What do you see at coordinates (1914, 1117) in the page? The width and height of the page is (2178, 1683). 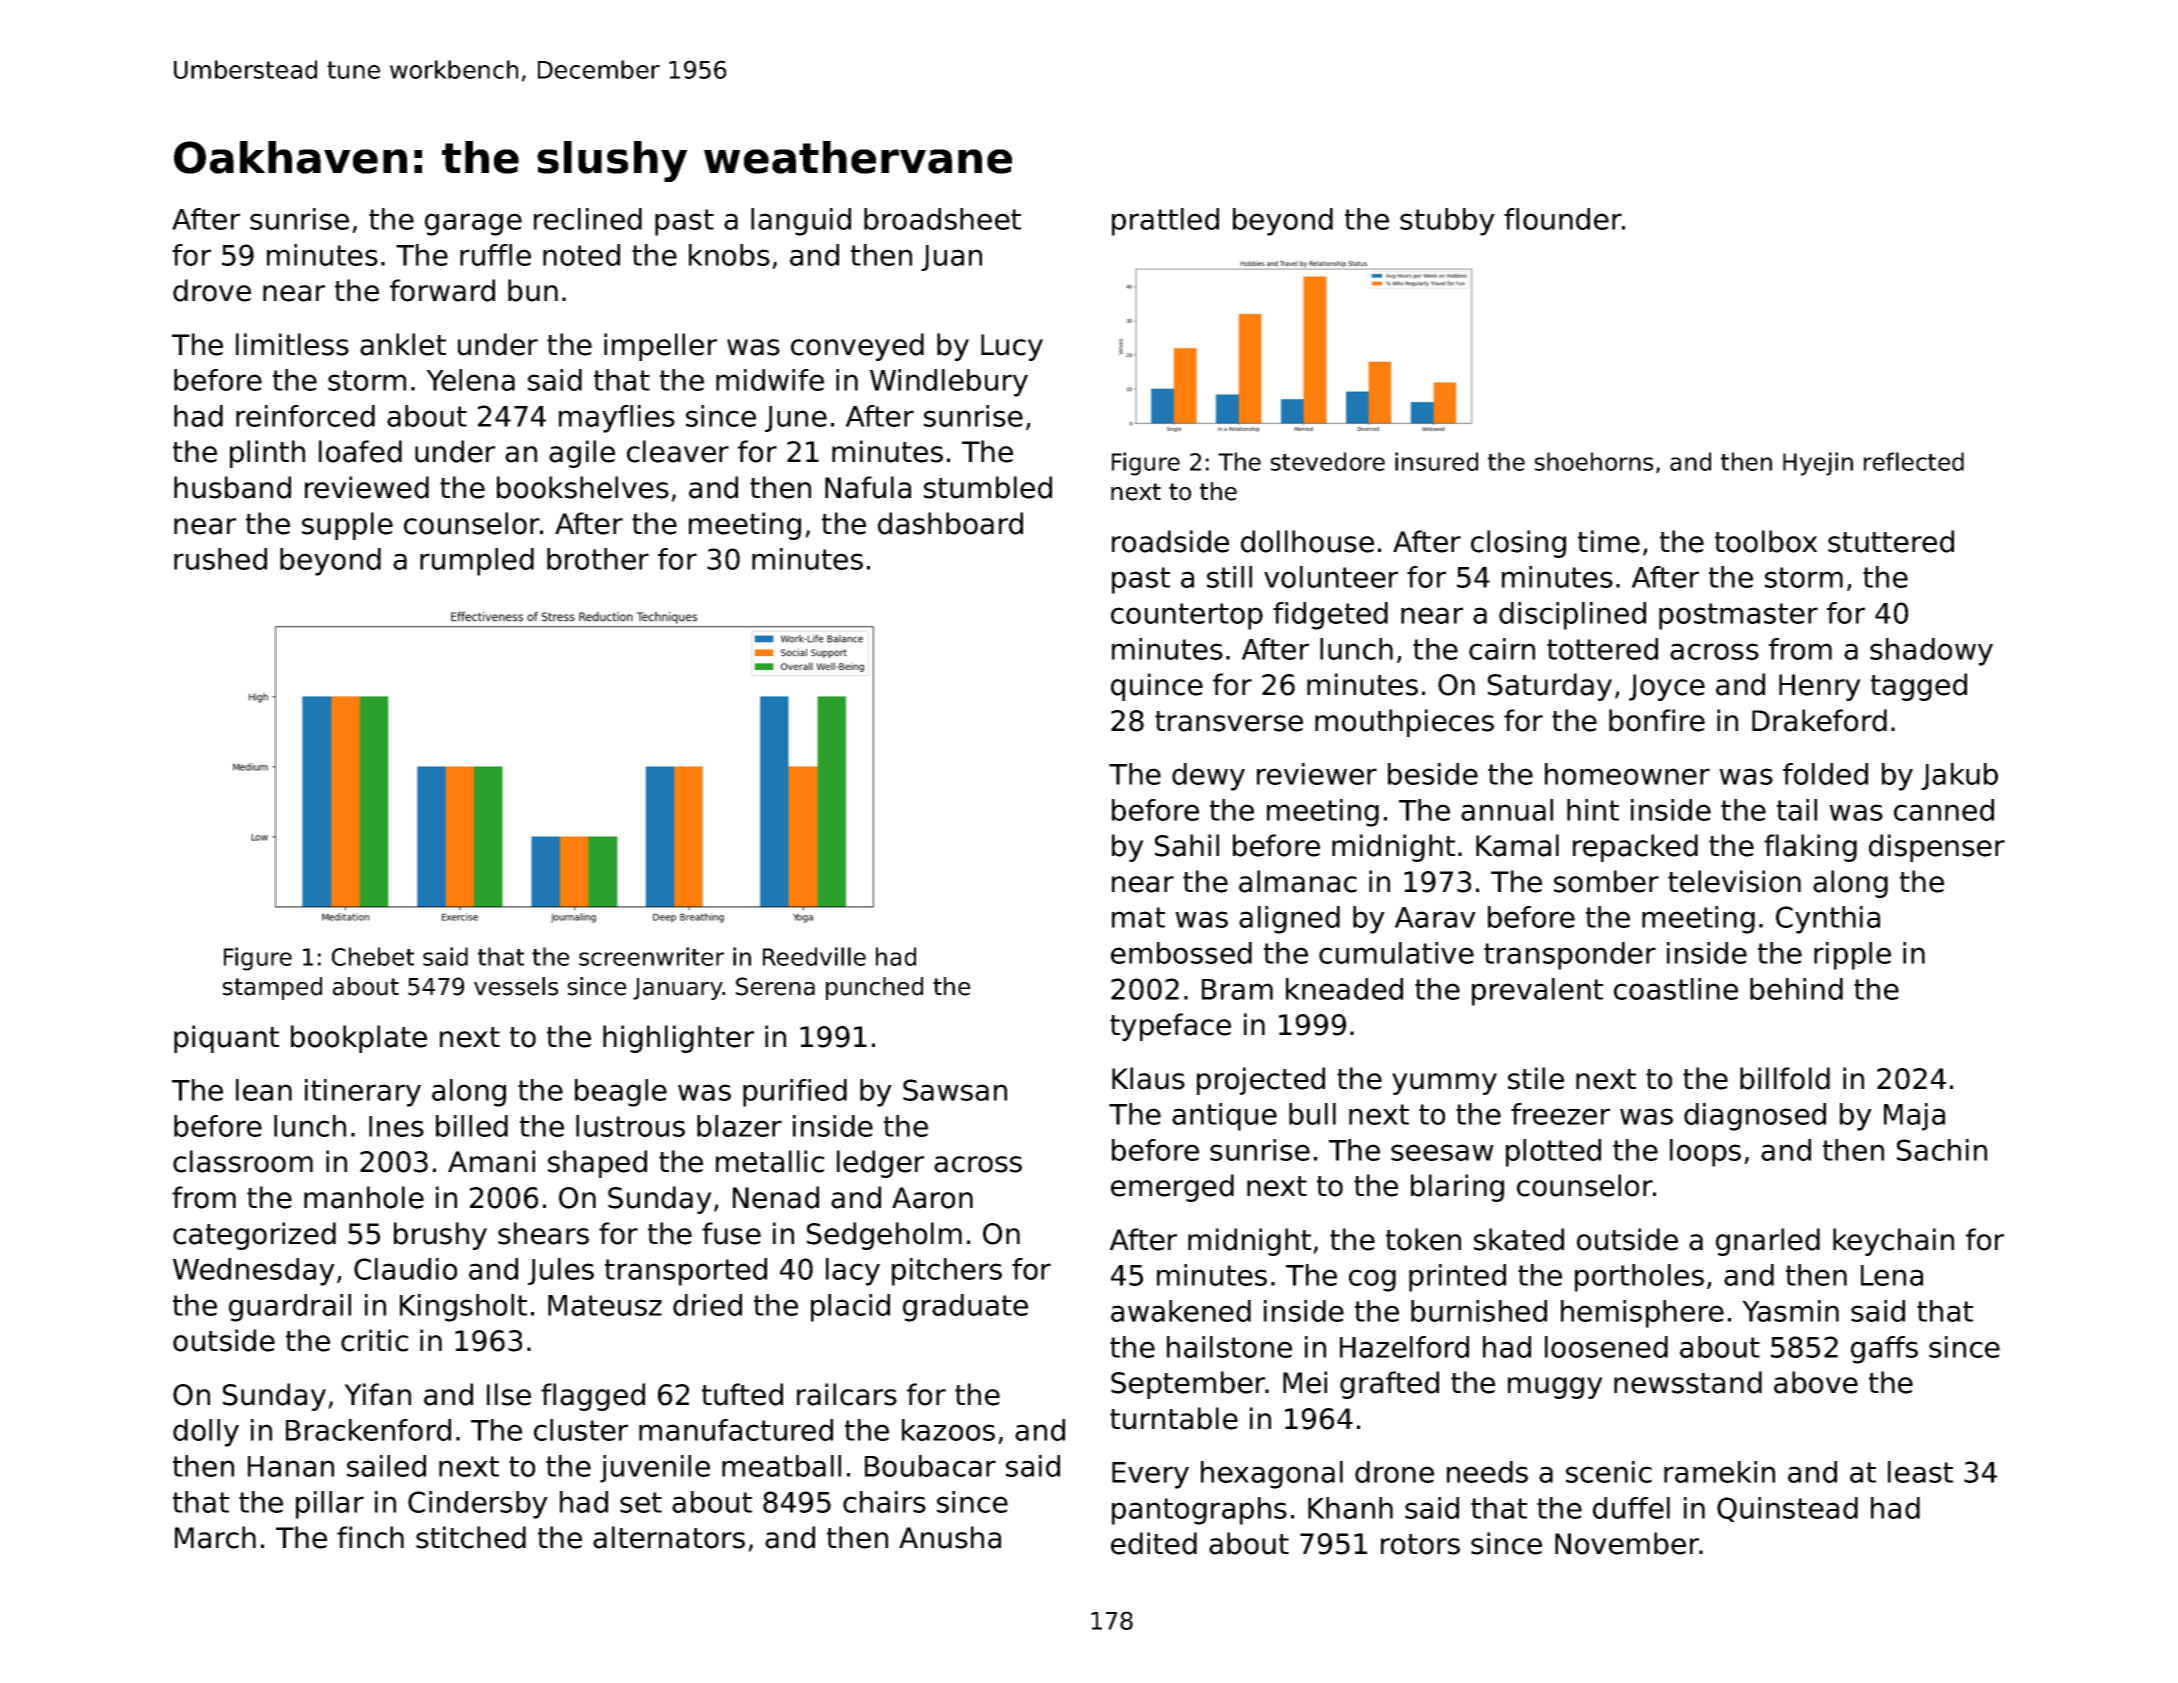 I see `Maja` at bounding box center [1914, 1117].
